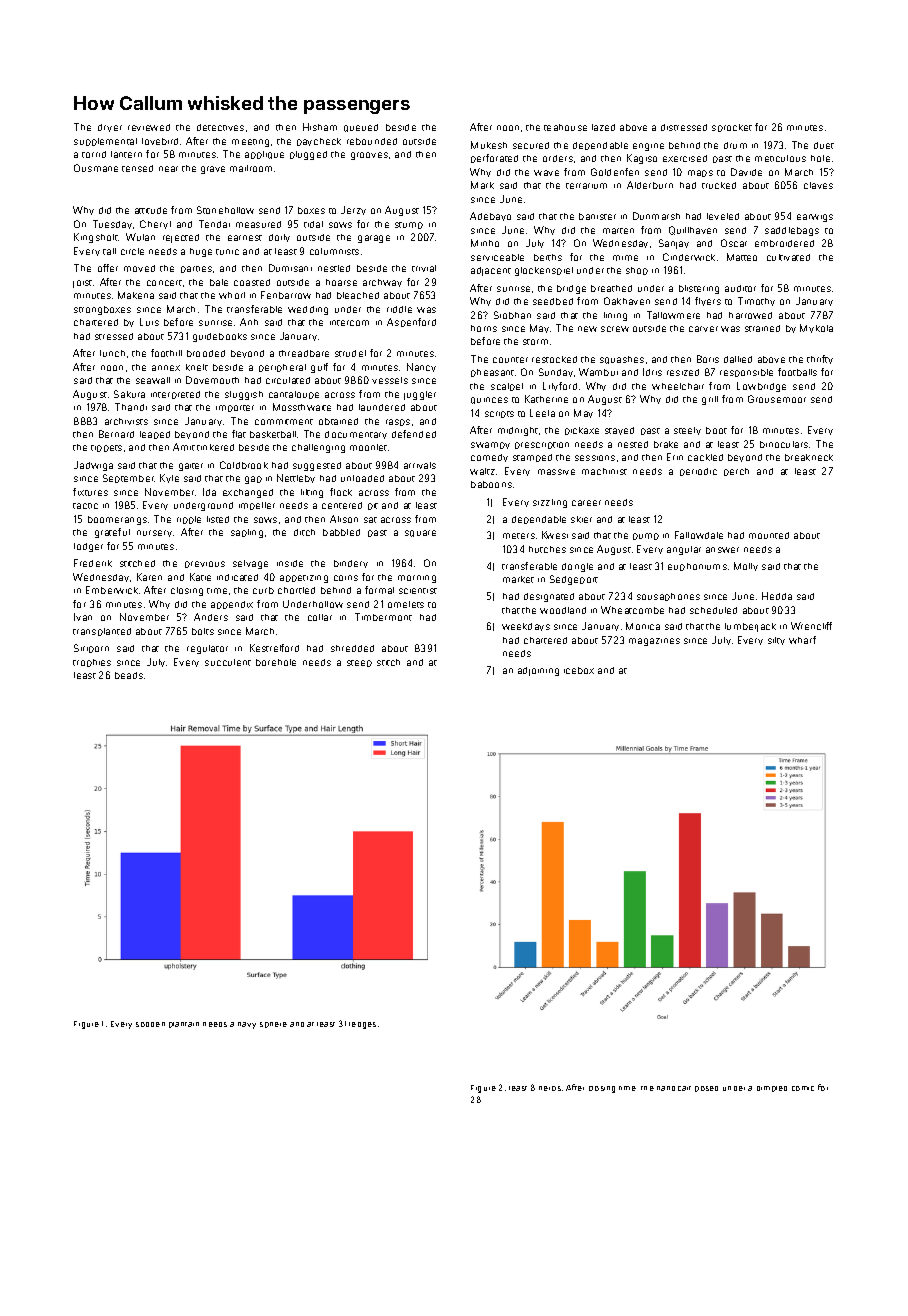 Image resolution: width=908 pixels, height=1316 pixels. What do you see at coordinates (232, 605) in the image?
I see `appendix` at bounding box center [232, 605].
